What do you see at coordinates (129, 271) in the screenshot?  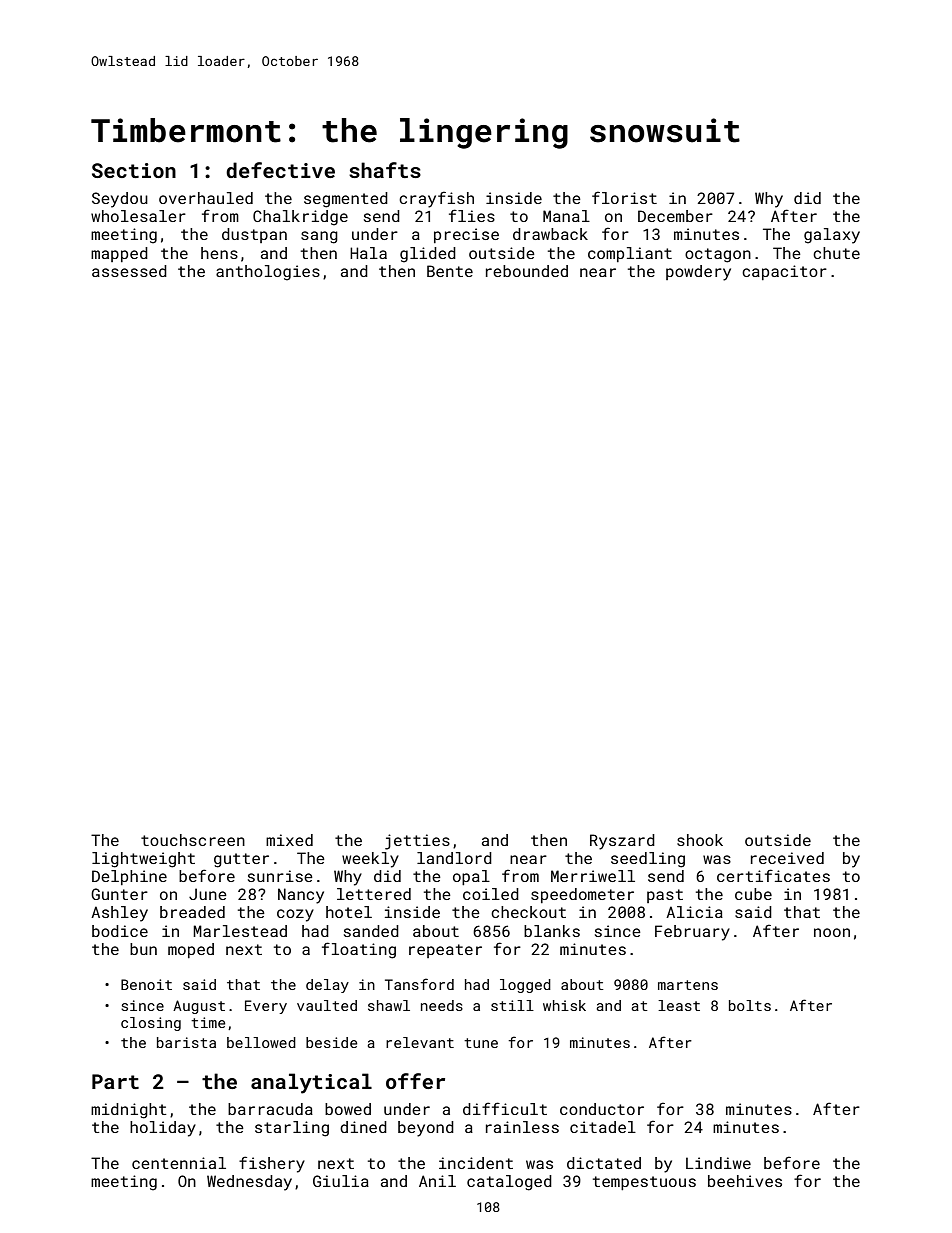 I see `assessed` at bounding box center [129, 271].
